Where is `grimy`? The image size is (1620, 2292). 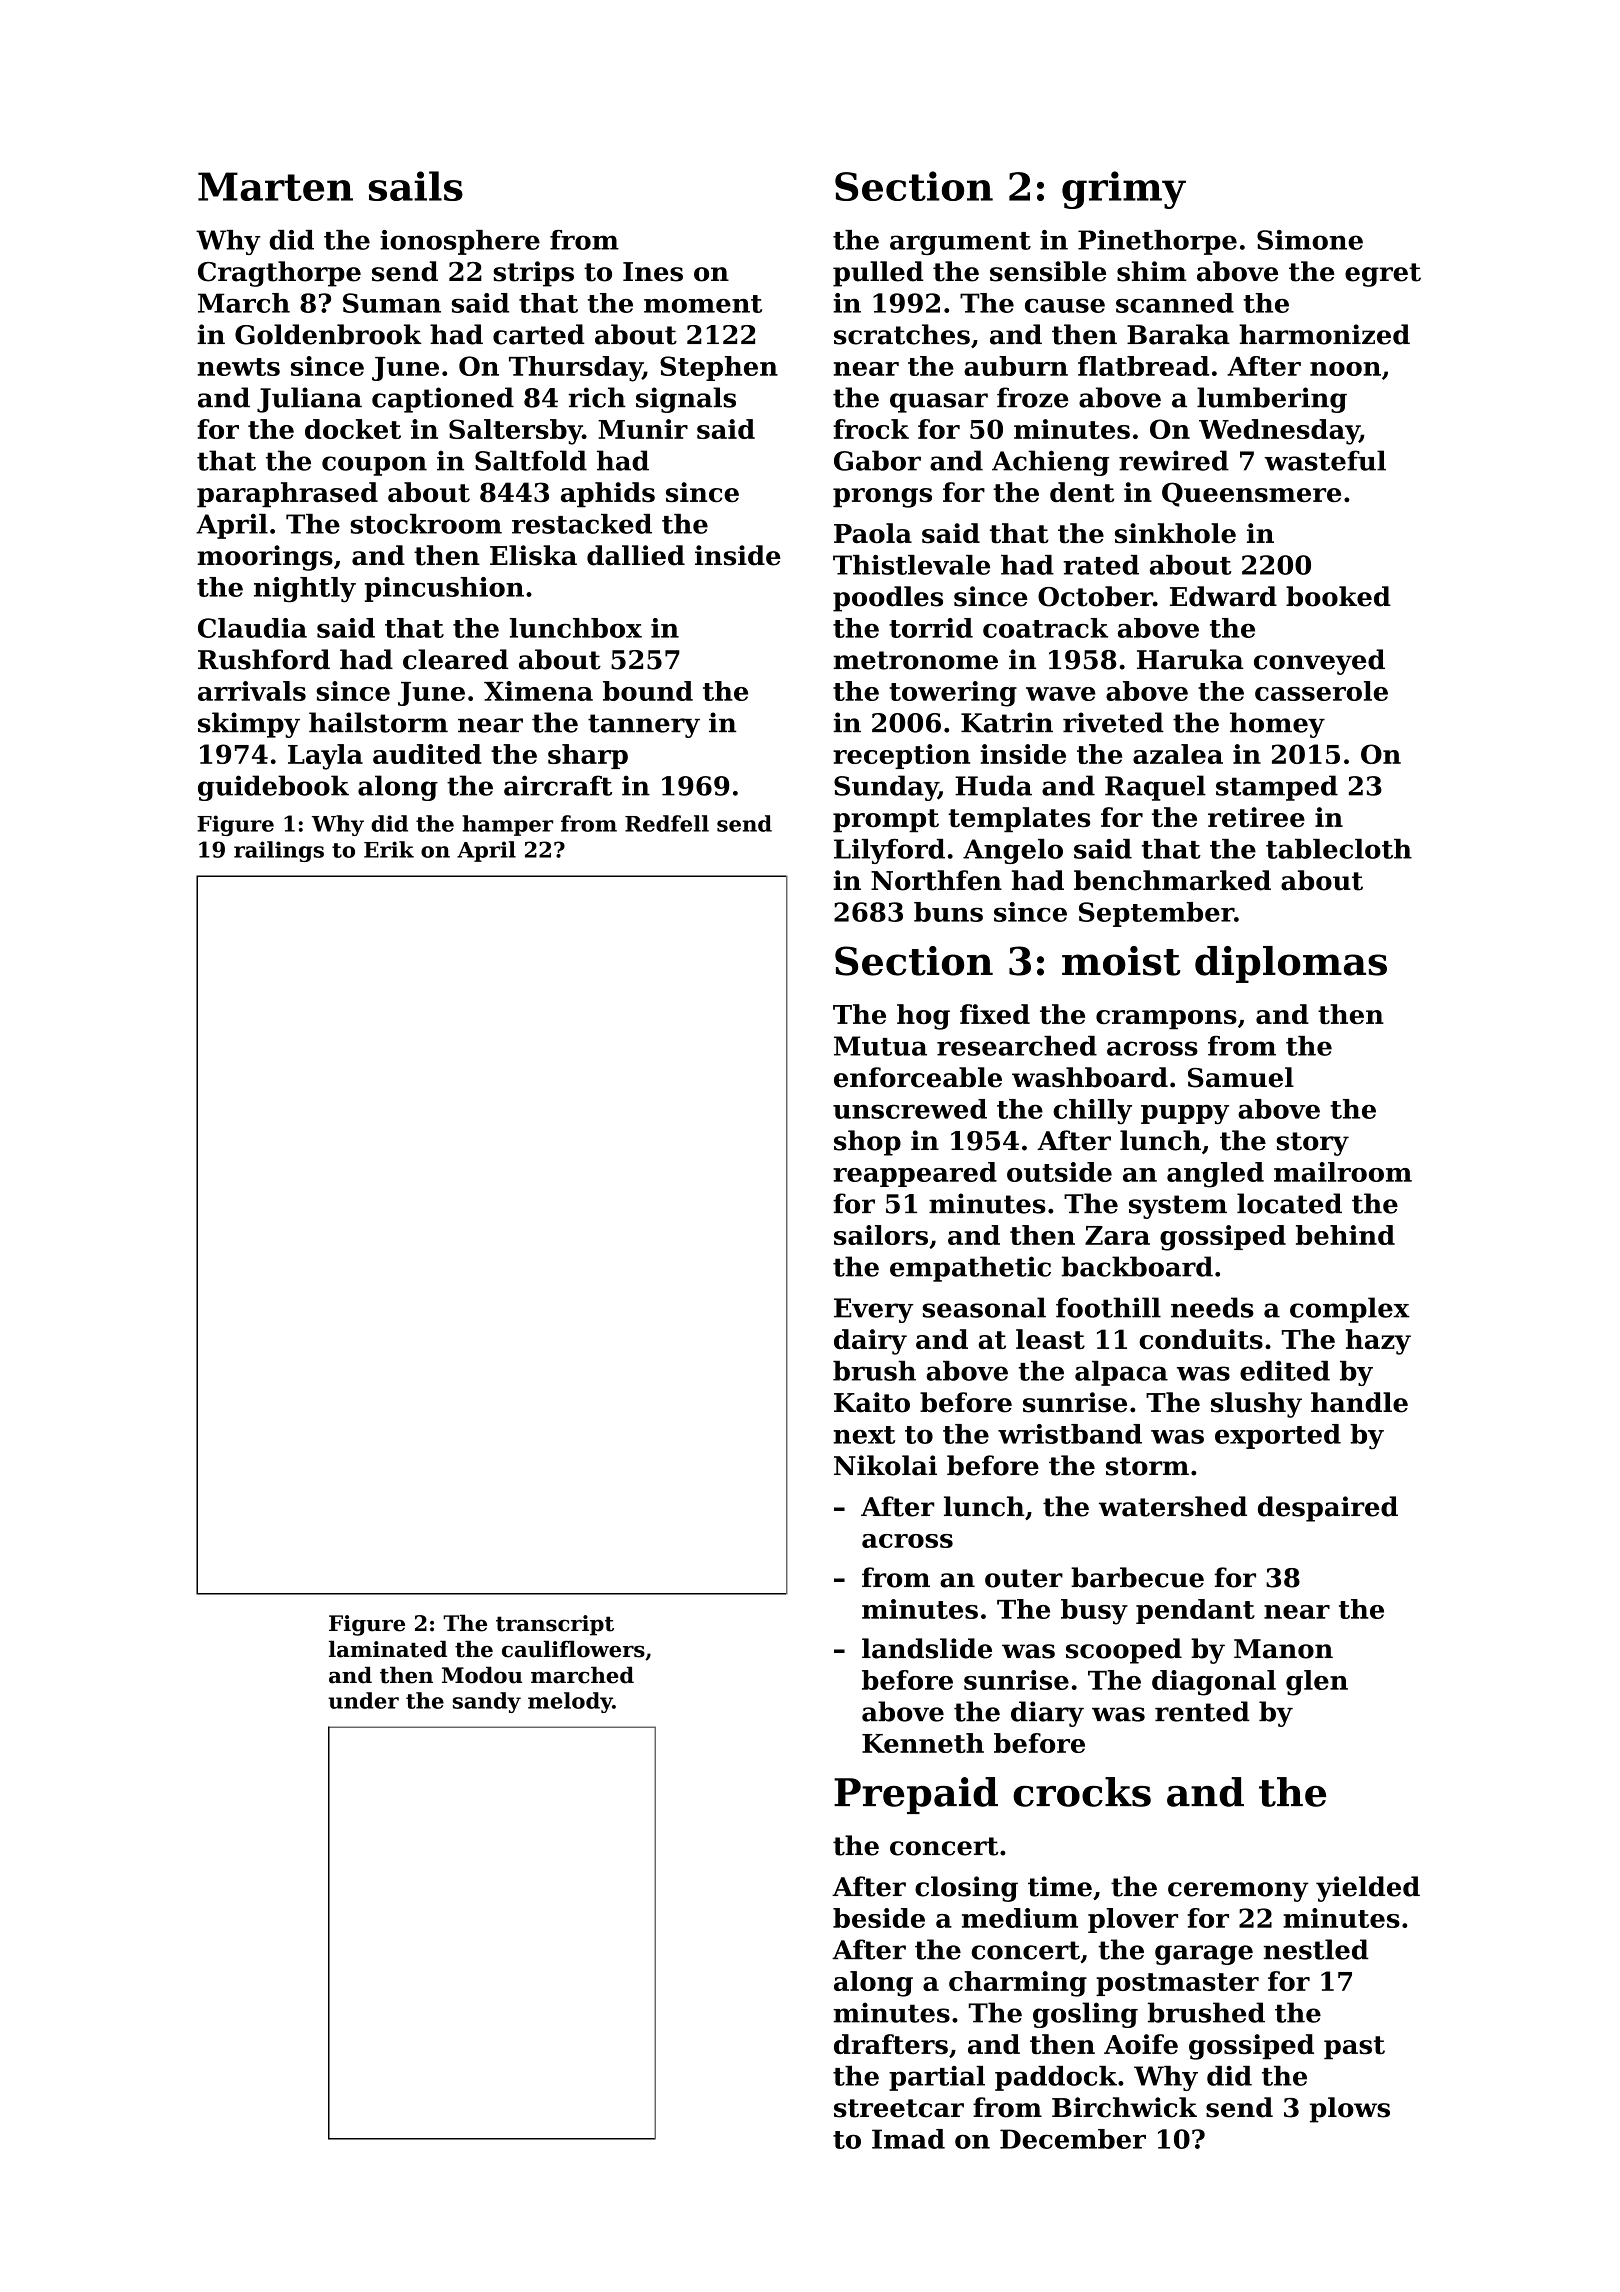
grimy is located at coordinates (1124, 190).
